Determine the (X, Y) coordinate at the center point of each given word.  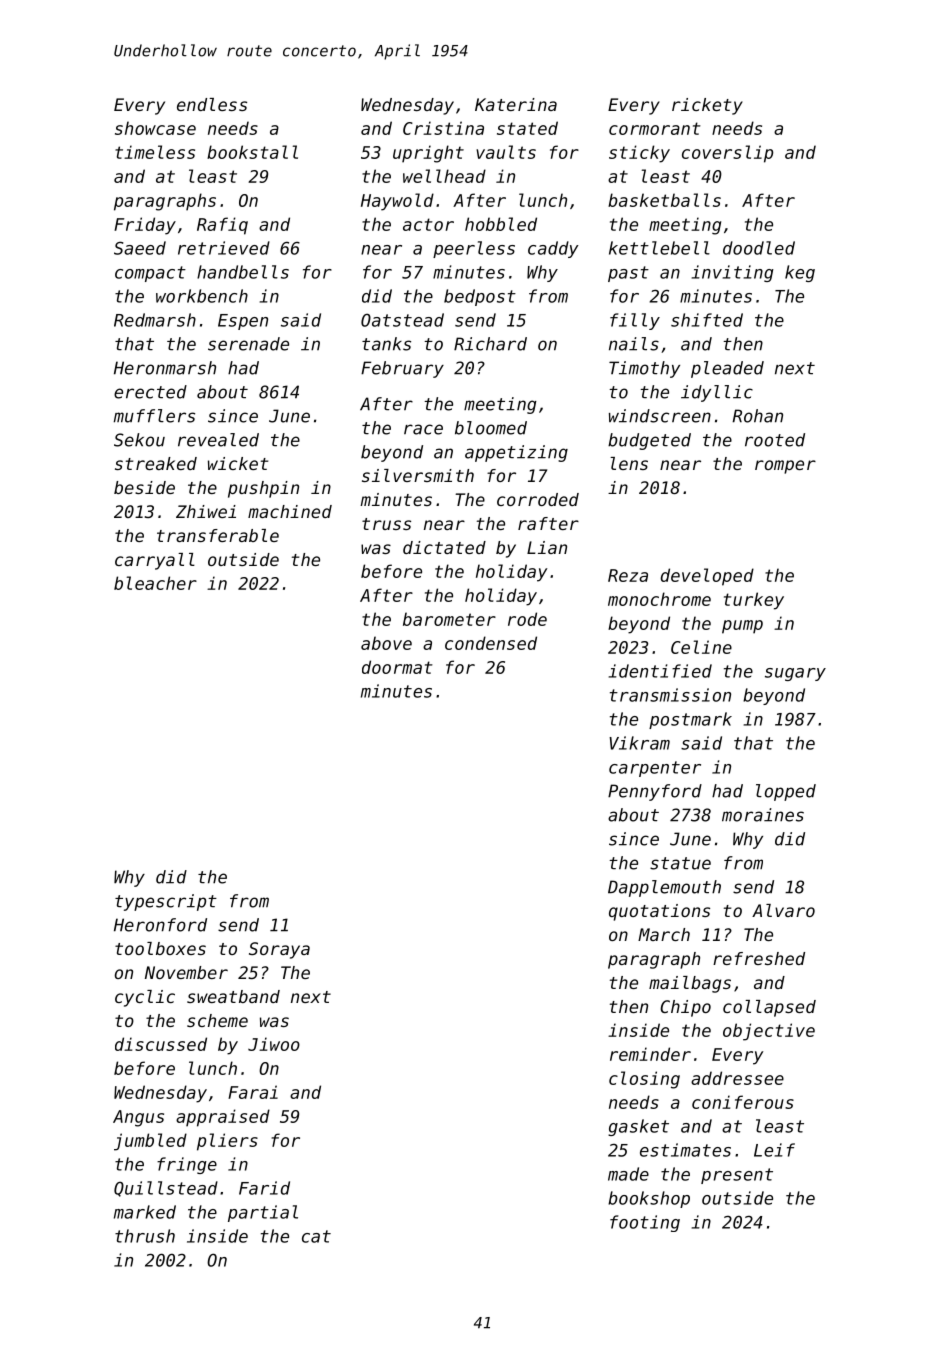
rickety (707, 106)
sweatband (233, 996)
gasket (638, 1127)
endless (212, 104)
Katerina (516, 104)
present (737, 1176)
